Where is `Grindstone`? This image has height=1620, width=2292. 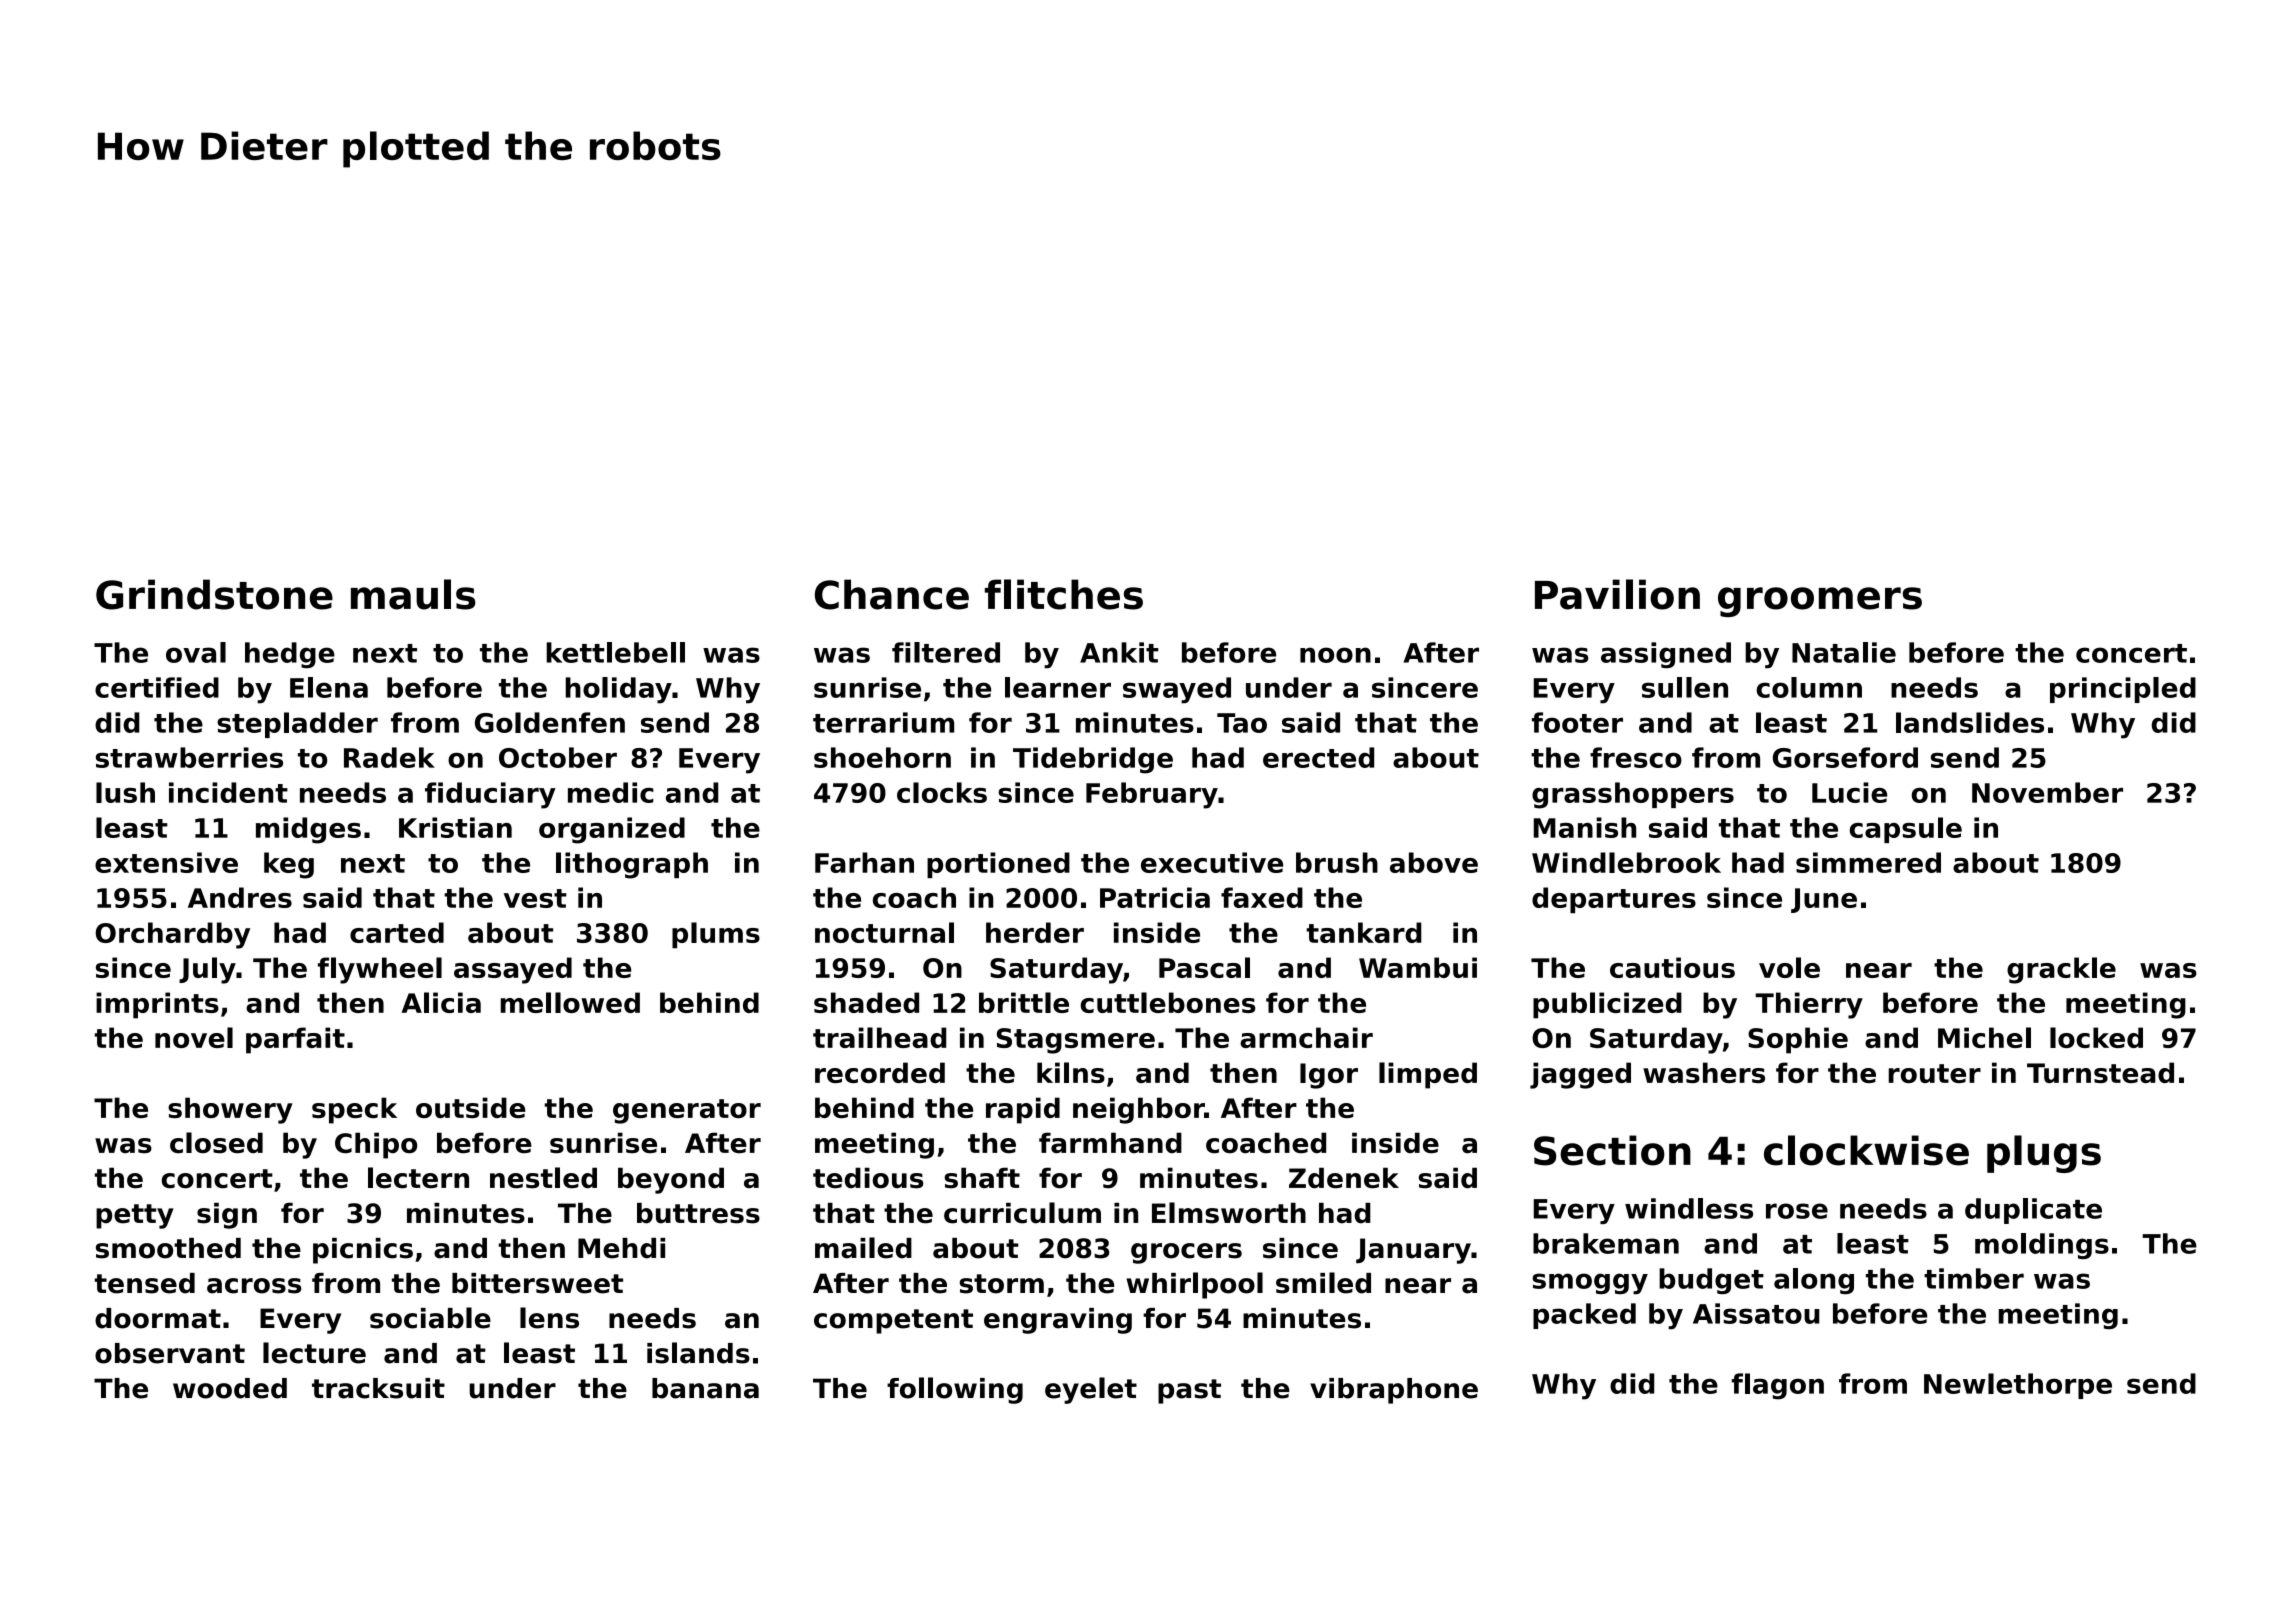 Grindstone is located at coordinates (214, 594).
